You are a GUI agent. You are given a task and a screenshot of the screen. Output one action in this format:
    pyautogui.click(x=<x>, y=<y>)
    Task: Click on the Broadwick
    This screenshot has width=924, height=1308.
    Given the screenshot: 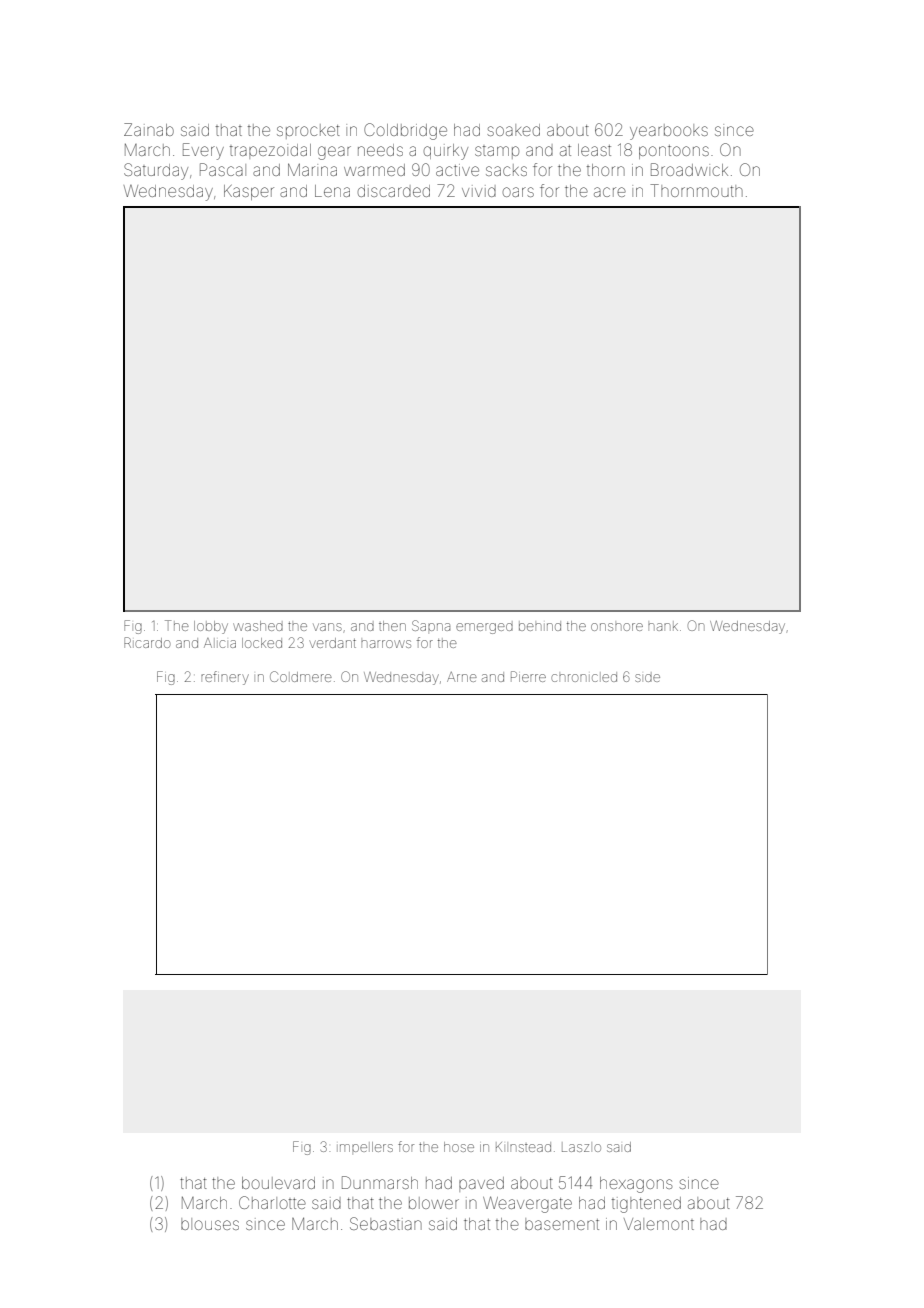 What is the action you would take?
    pyautogui.click(x=689, y=169)
